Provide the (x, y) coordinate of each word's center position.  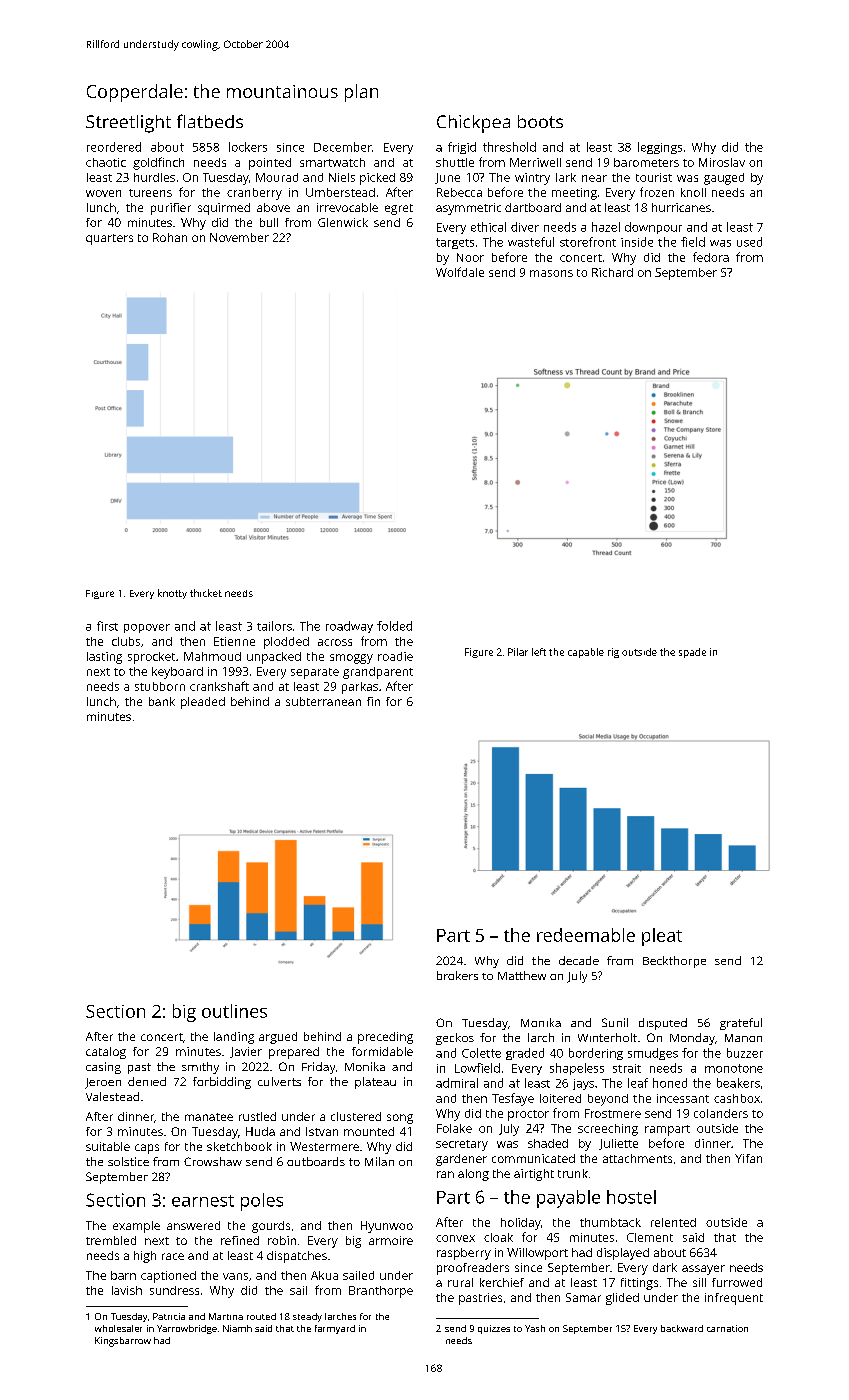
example (136, 1227)
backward (682, 1328)
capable (586, 653)
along (473, 1175)
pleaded (203, 703)
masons (551, 273)
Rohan (170, 237)
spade (692, 653)
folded (394, 626)
